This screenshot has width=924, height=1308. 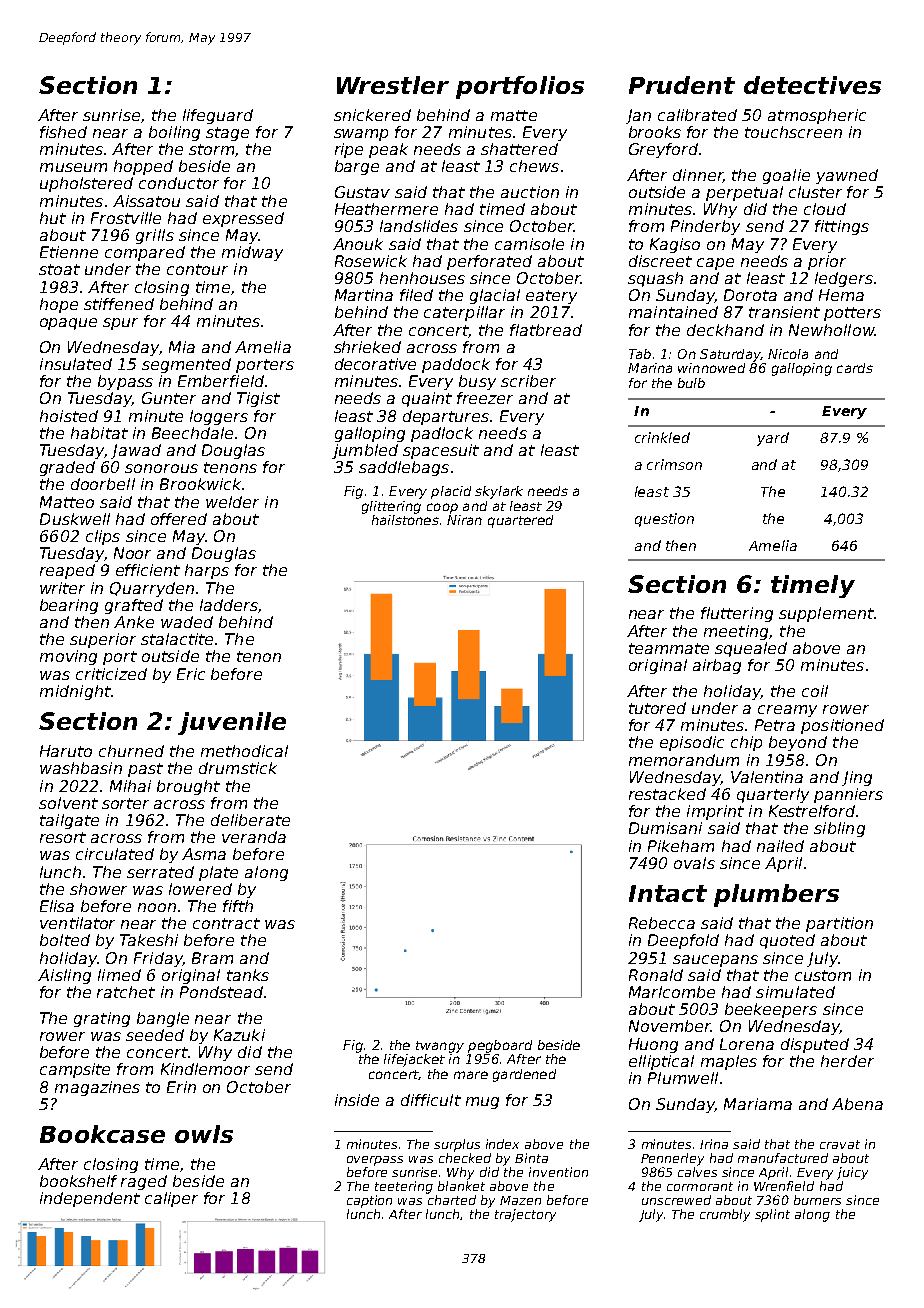 I want to click on caliper, so click(x=171, y=1199).
